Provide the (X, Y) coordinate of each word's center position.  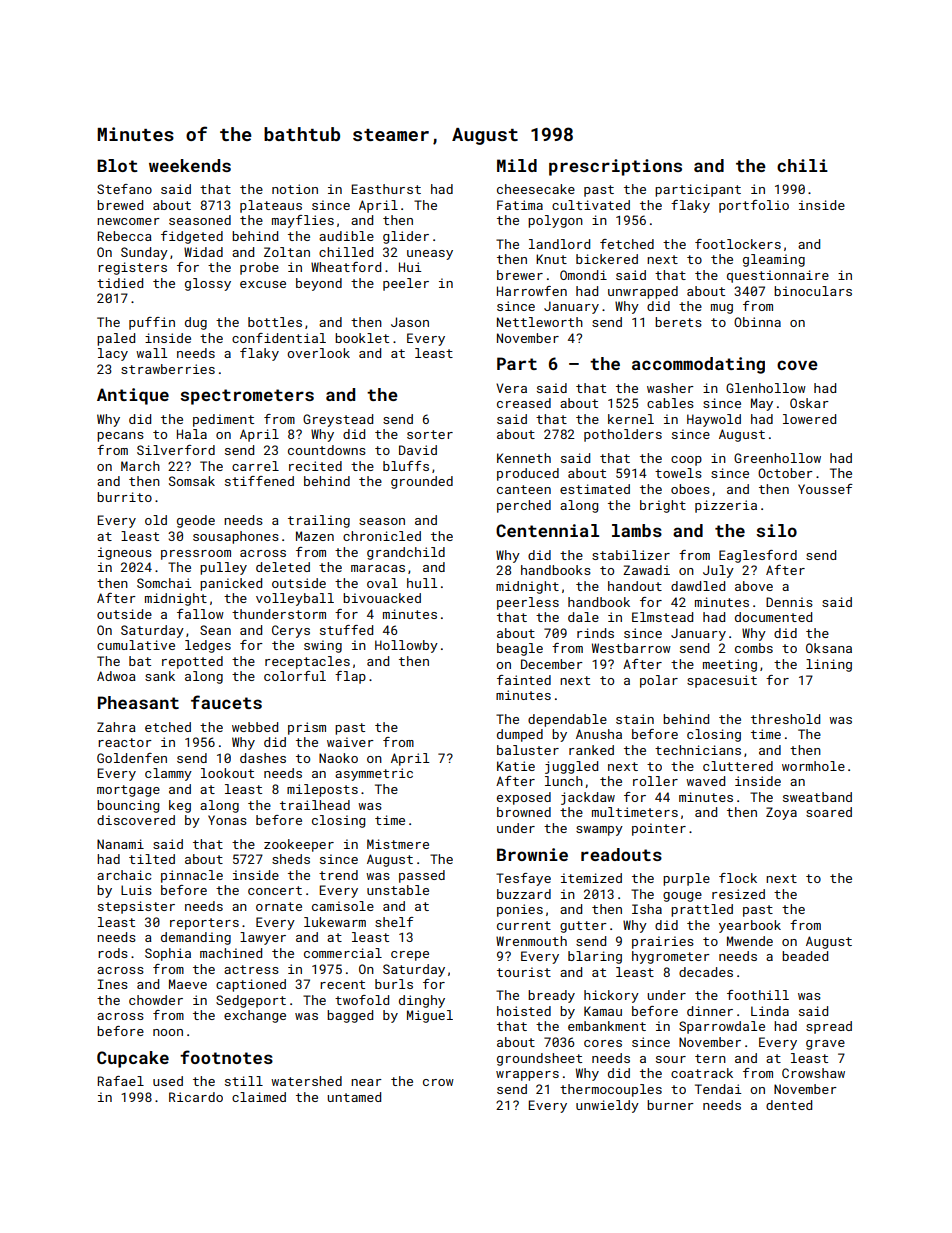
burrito (124, 497)
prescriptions (615, 167)
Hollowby (406, 646)
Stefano (124, 189)
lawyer (263, 938)
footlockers (738, 244)
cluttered (738, 766)
